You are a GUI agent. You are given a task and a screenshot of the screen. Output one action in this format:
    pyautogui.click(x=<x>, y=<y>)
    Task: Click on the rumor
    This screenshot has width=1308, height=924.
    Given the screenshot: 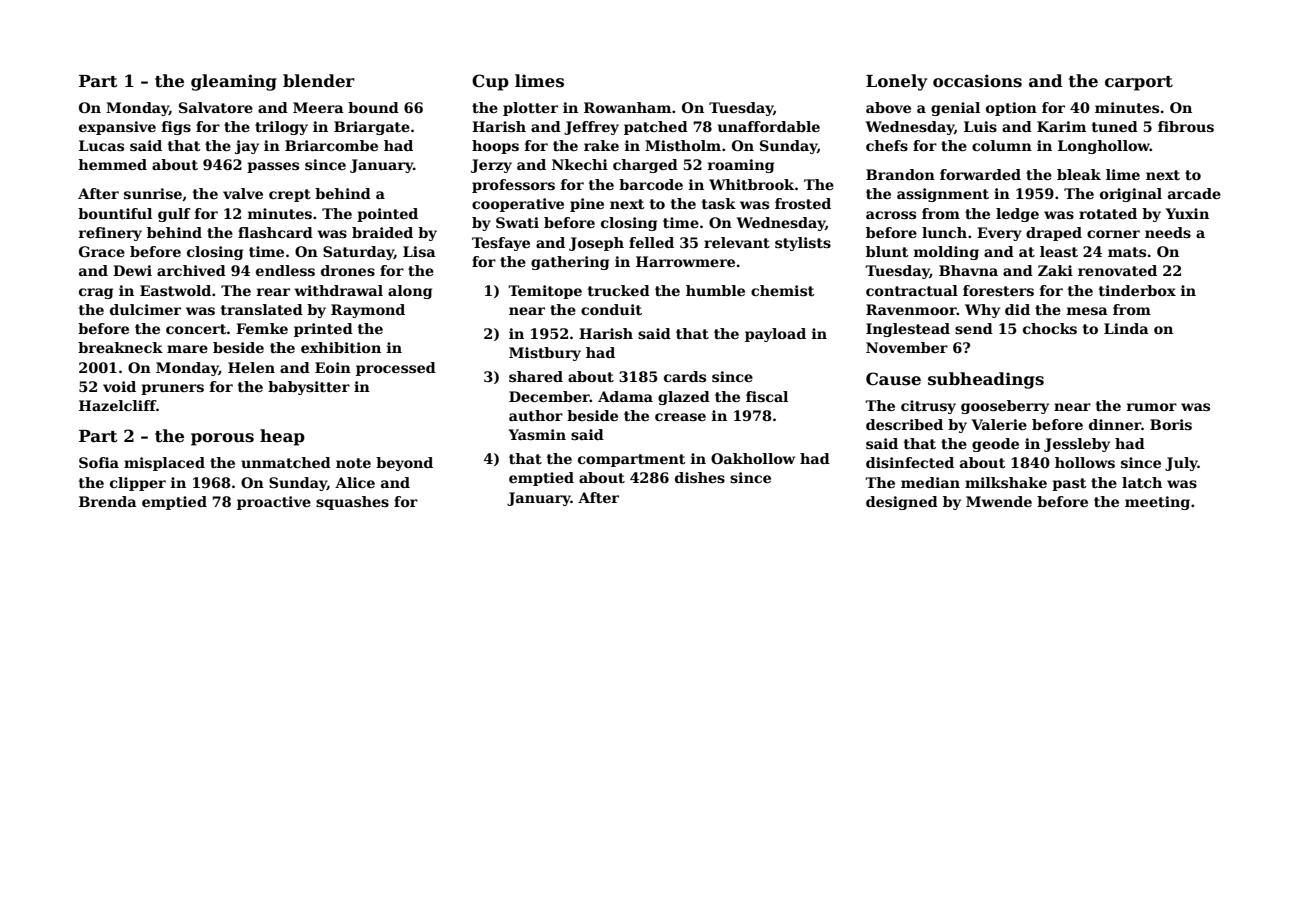 What is the action you would take?
    pyautogui.click(x=1152, y=407)
